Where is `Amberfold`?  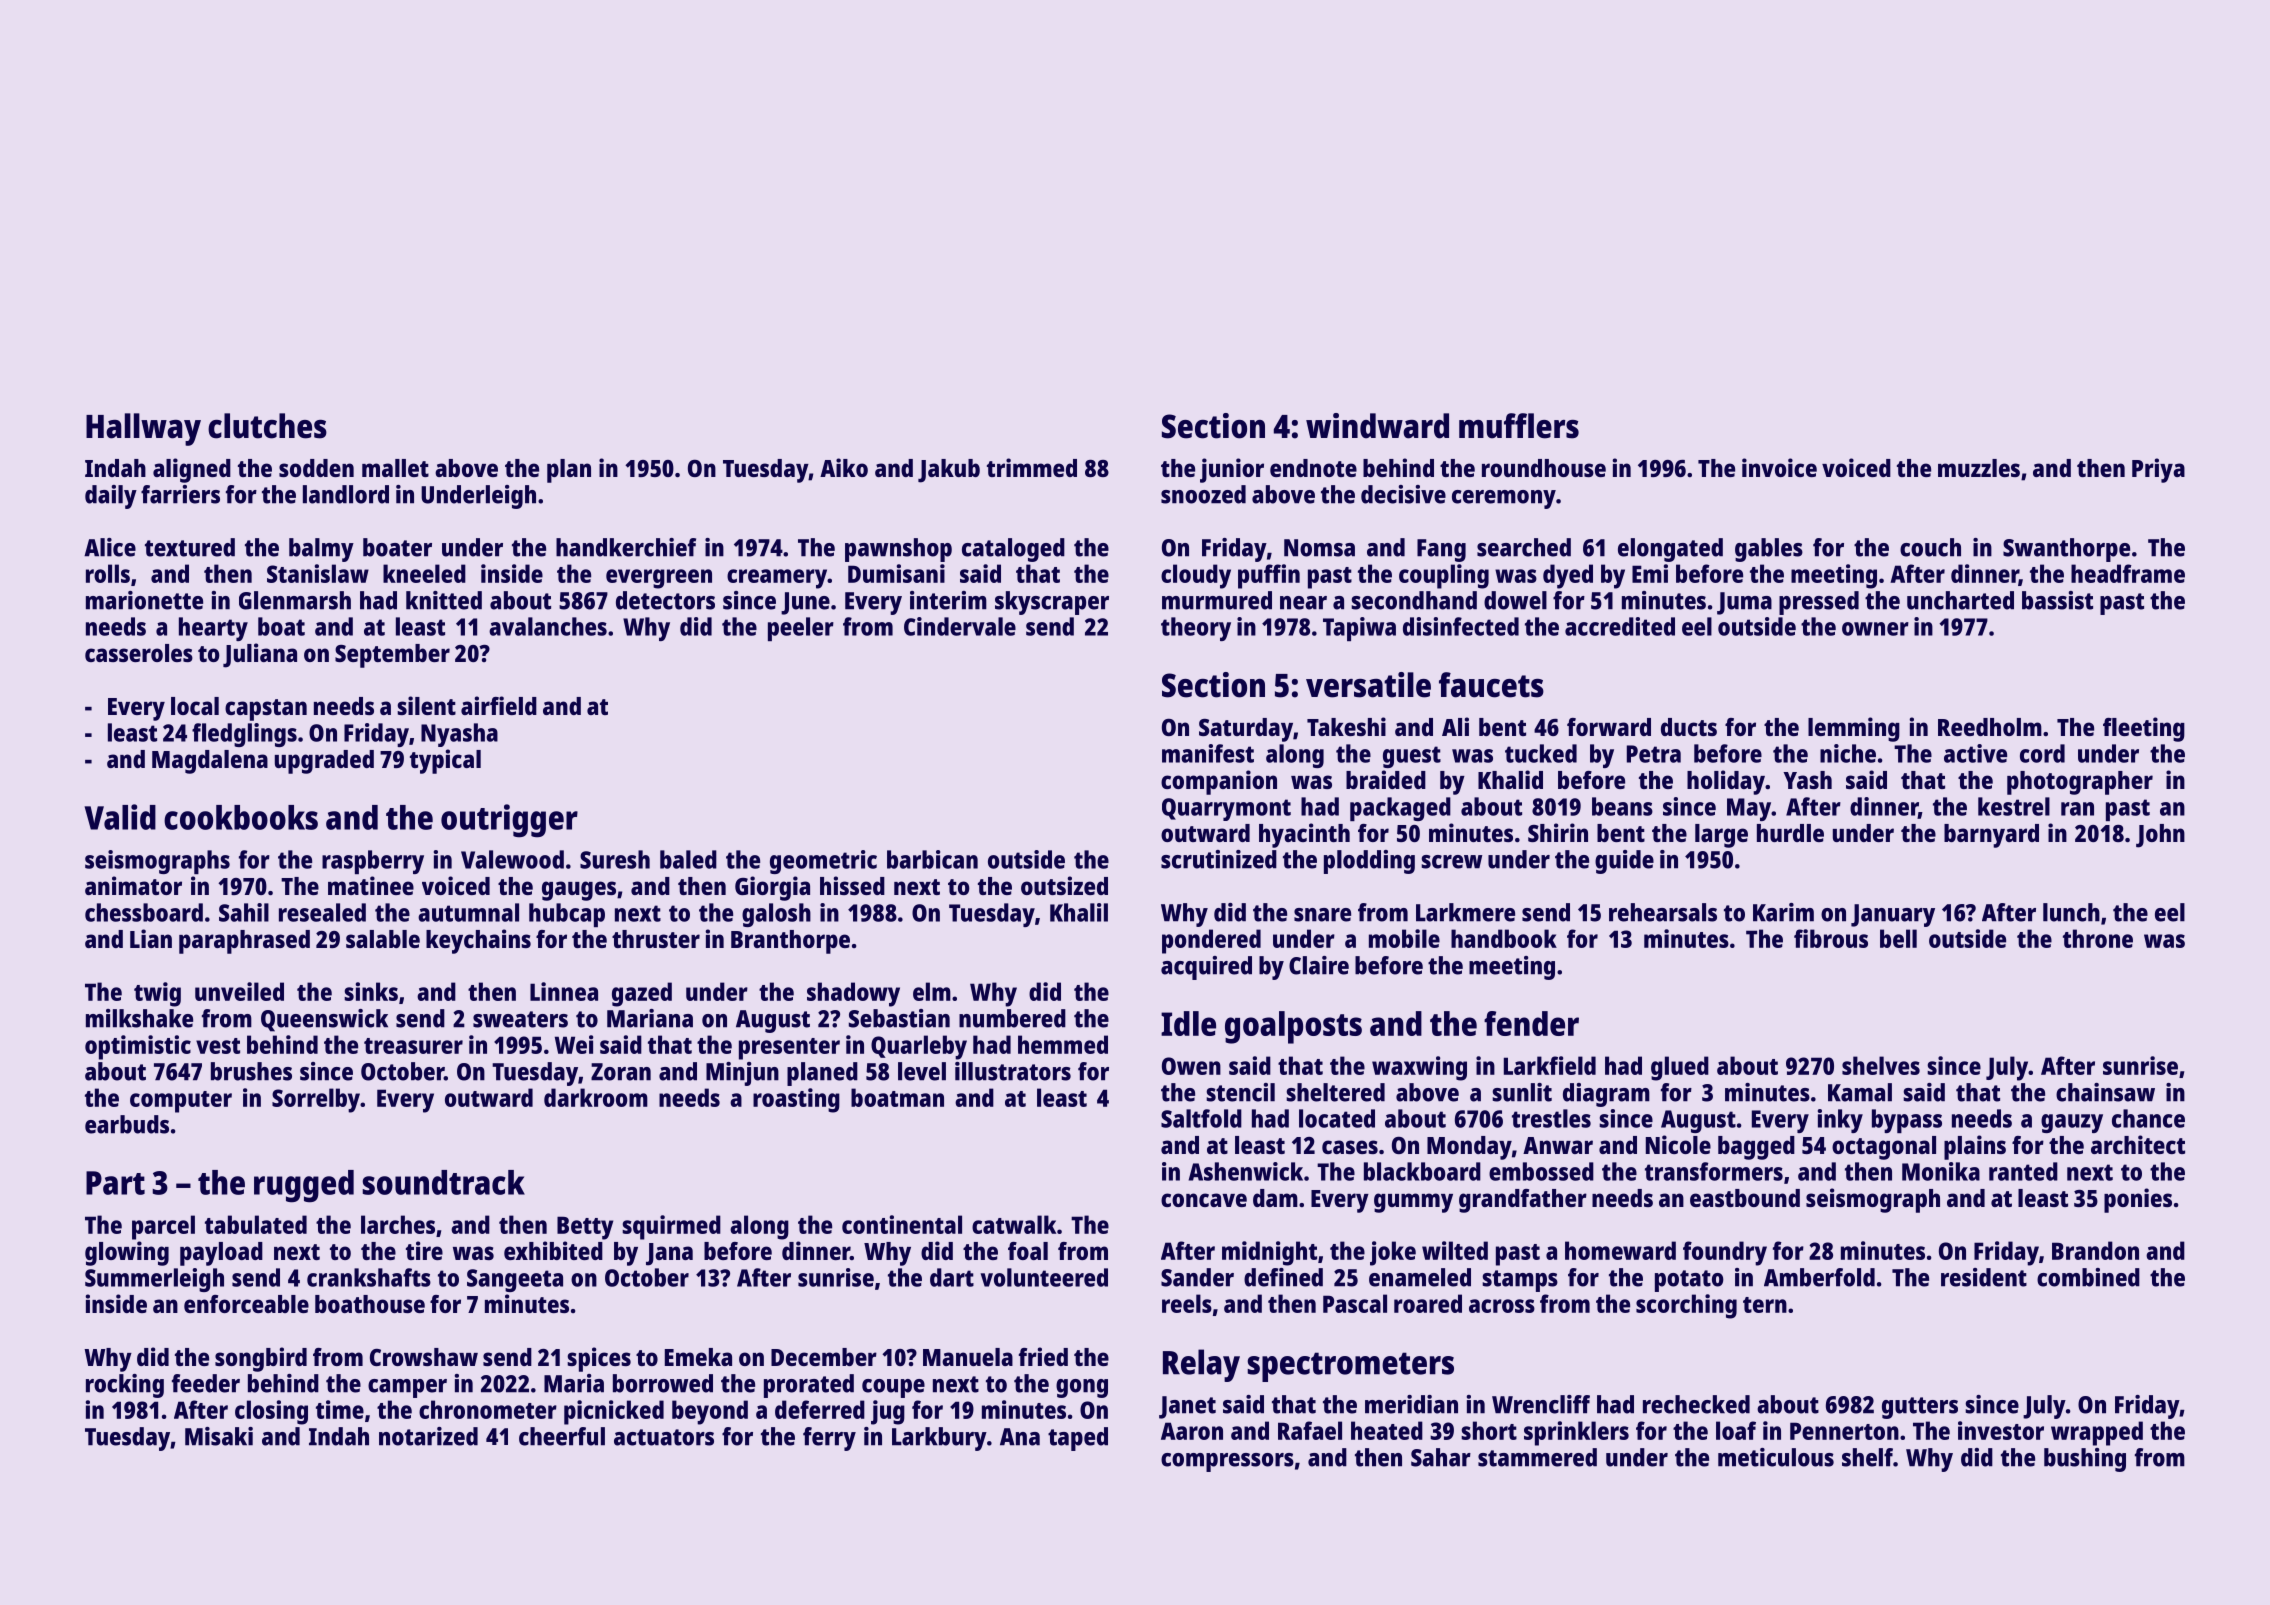 Amberfold is located at coordinates (1819, 1277).
